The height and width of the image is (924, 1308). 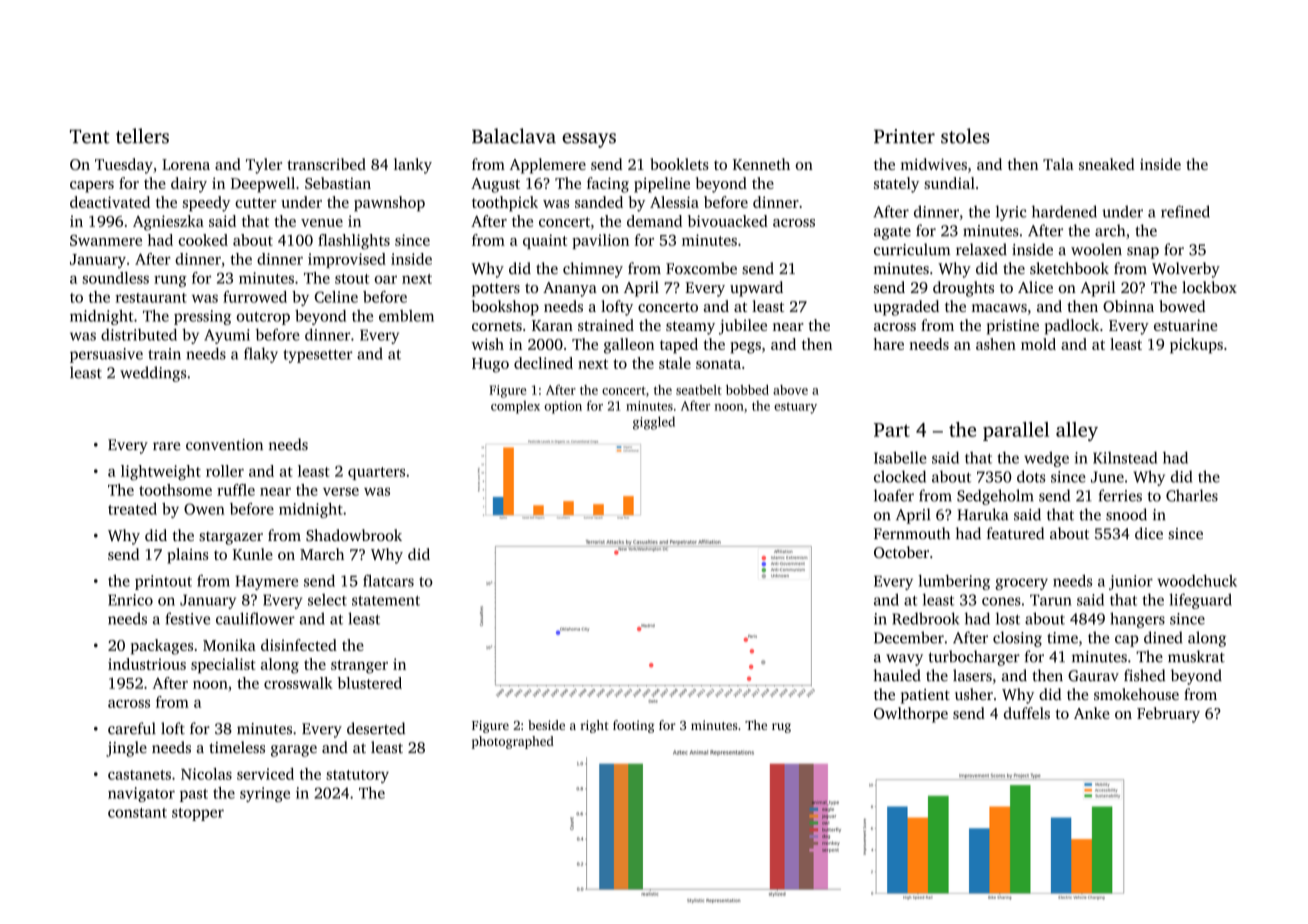 What do you see at coordinates (600, 241) in the image?
I see `pavilion` at bounding box center [600, 241].
